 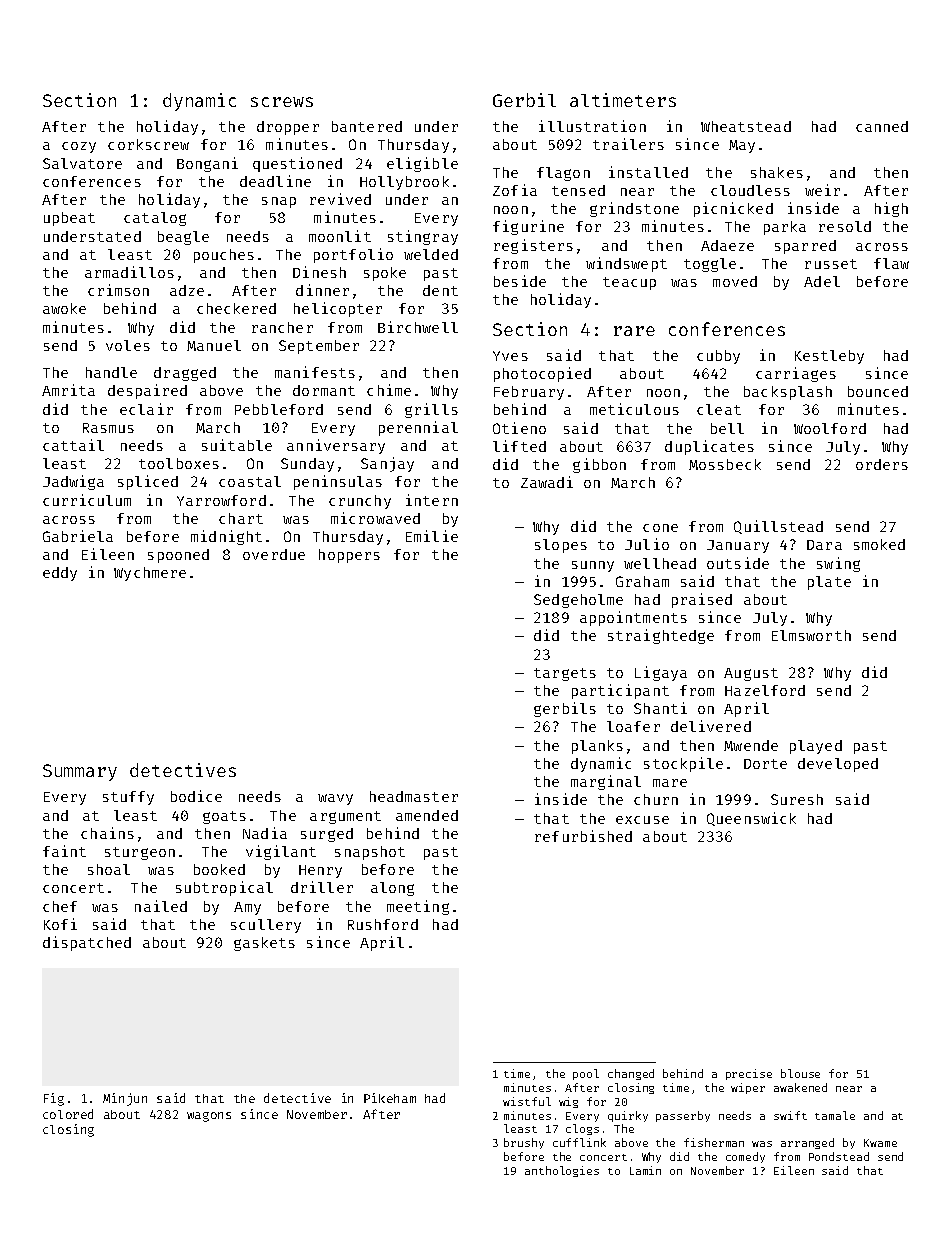 What do you see at coordinates (282, 102) in the document?
I see `screws` at bounding box center [282, 102].
